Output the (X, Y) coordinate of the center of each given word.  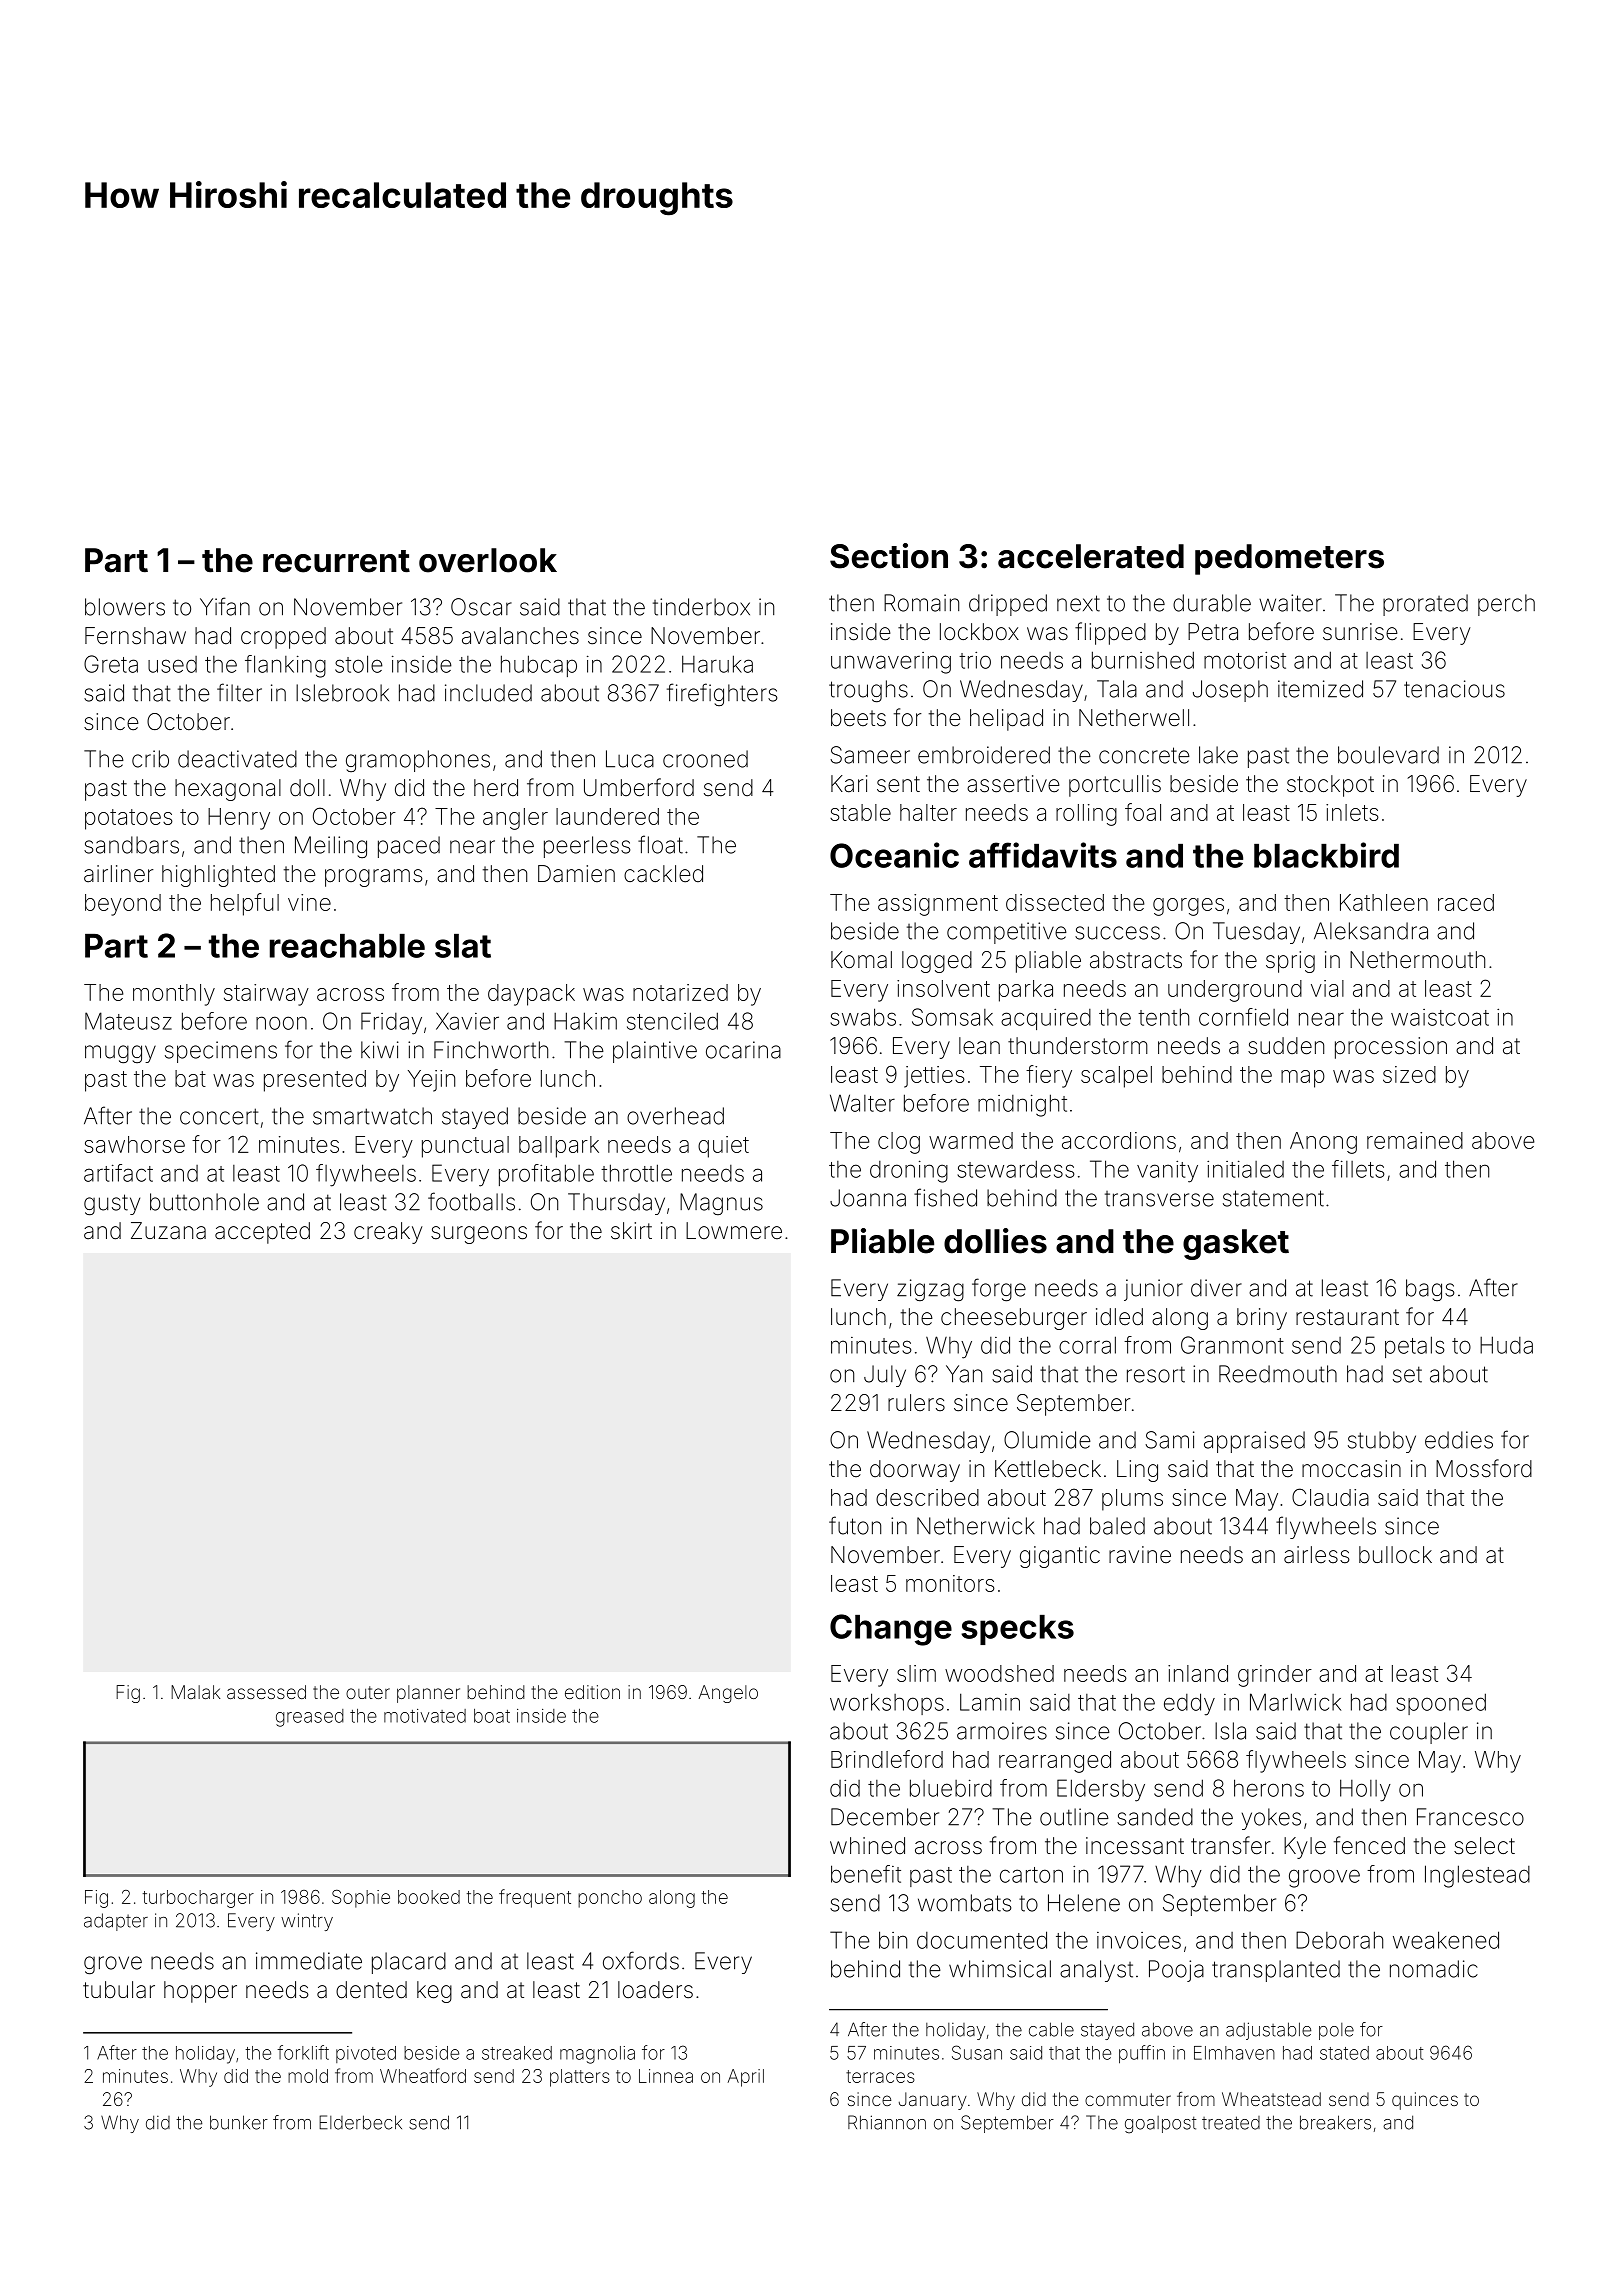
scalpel (1116, 1077)
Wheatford (423, 2075)
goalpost (1161, 2125)
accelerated (1091, 556)
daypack (531, 995)
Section (889, 556)
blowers (125, 607)
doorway (915, 1471)
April (746, 2078)
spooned (1441, 1704)
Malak (195, 1692)
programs (374, 878)
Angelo (728, 1694)
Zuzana (168, 1231)
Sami (1170, 1440)
